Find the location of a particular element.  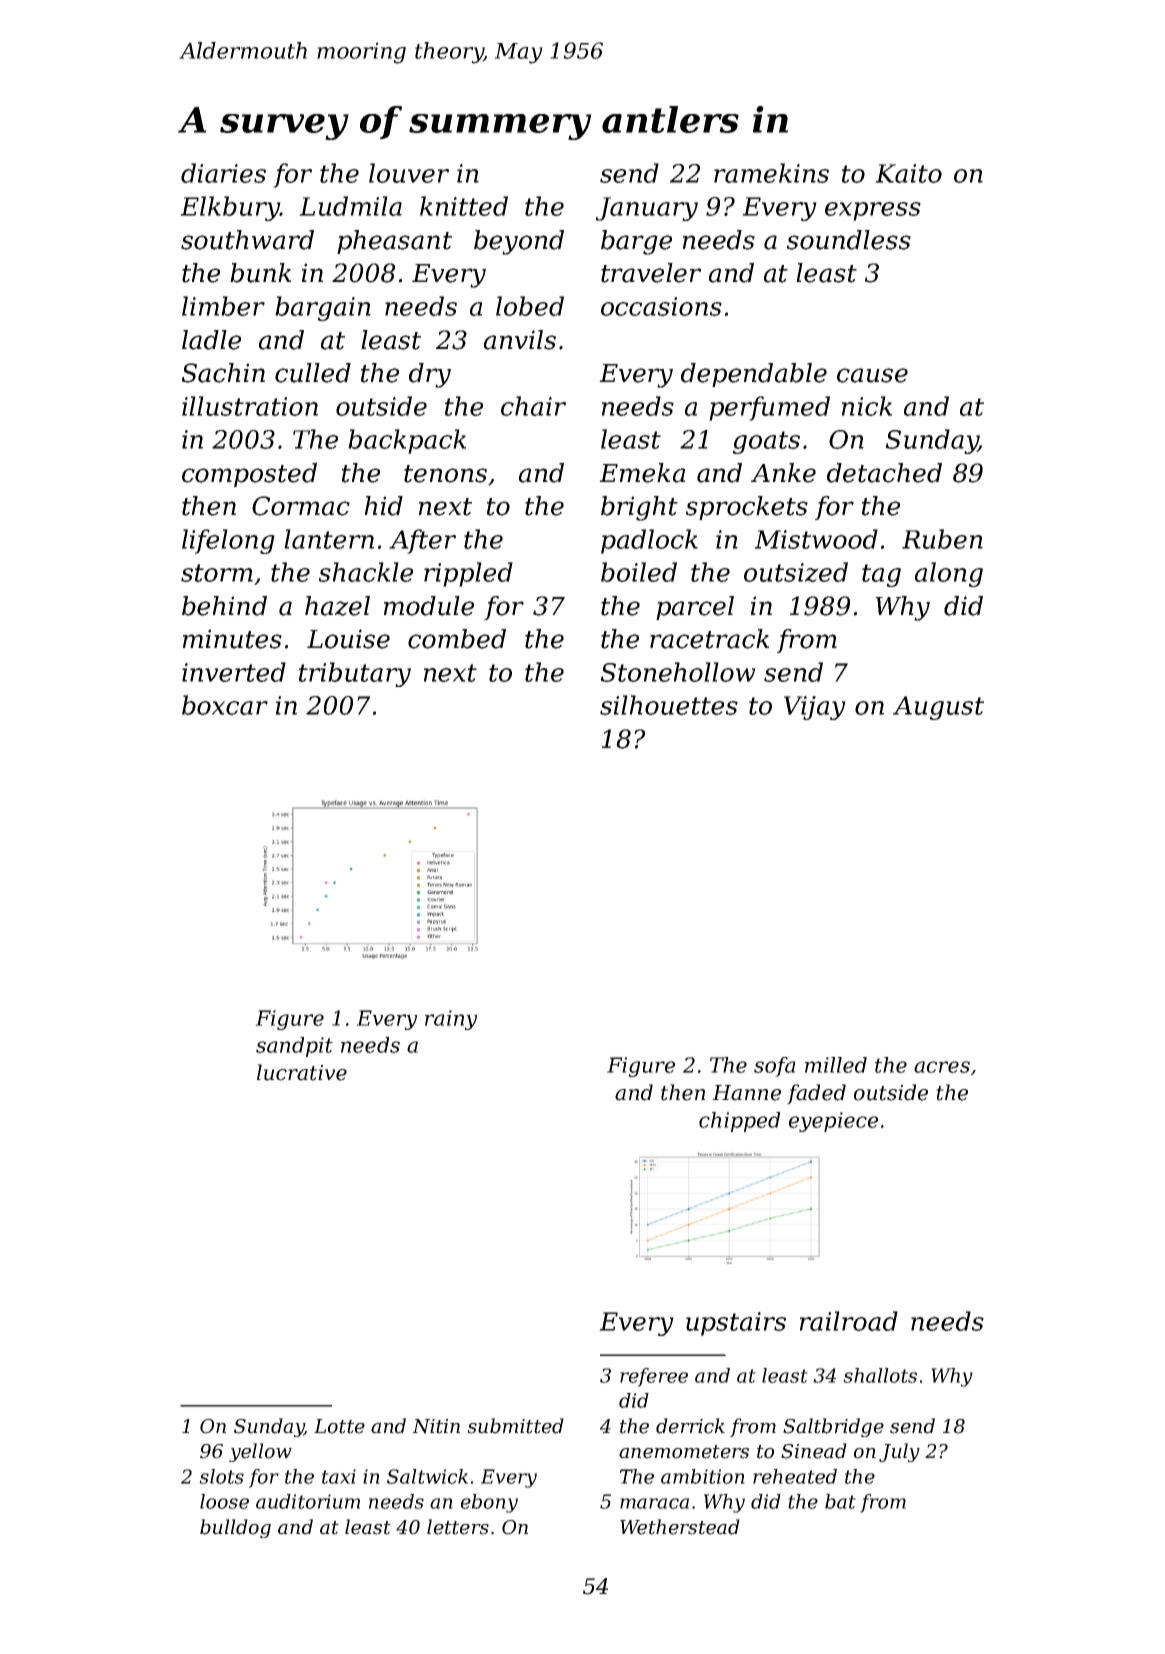

eyepiece is located at coordinates (833, 1122).
